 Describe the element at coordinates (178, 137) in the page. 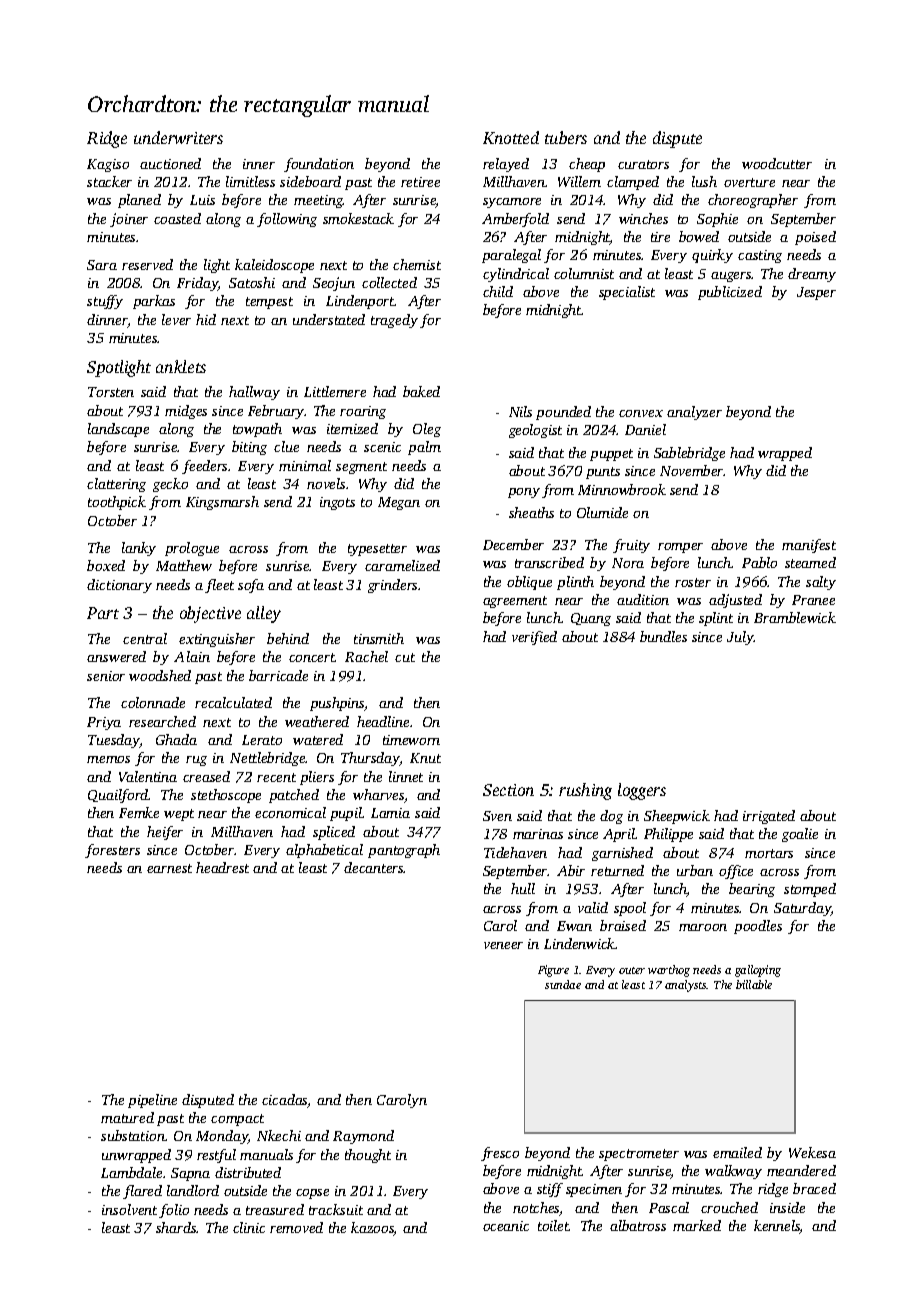

I see `underwriters` at that location.
